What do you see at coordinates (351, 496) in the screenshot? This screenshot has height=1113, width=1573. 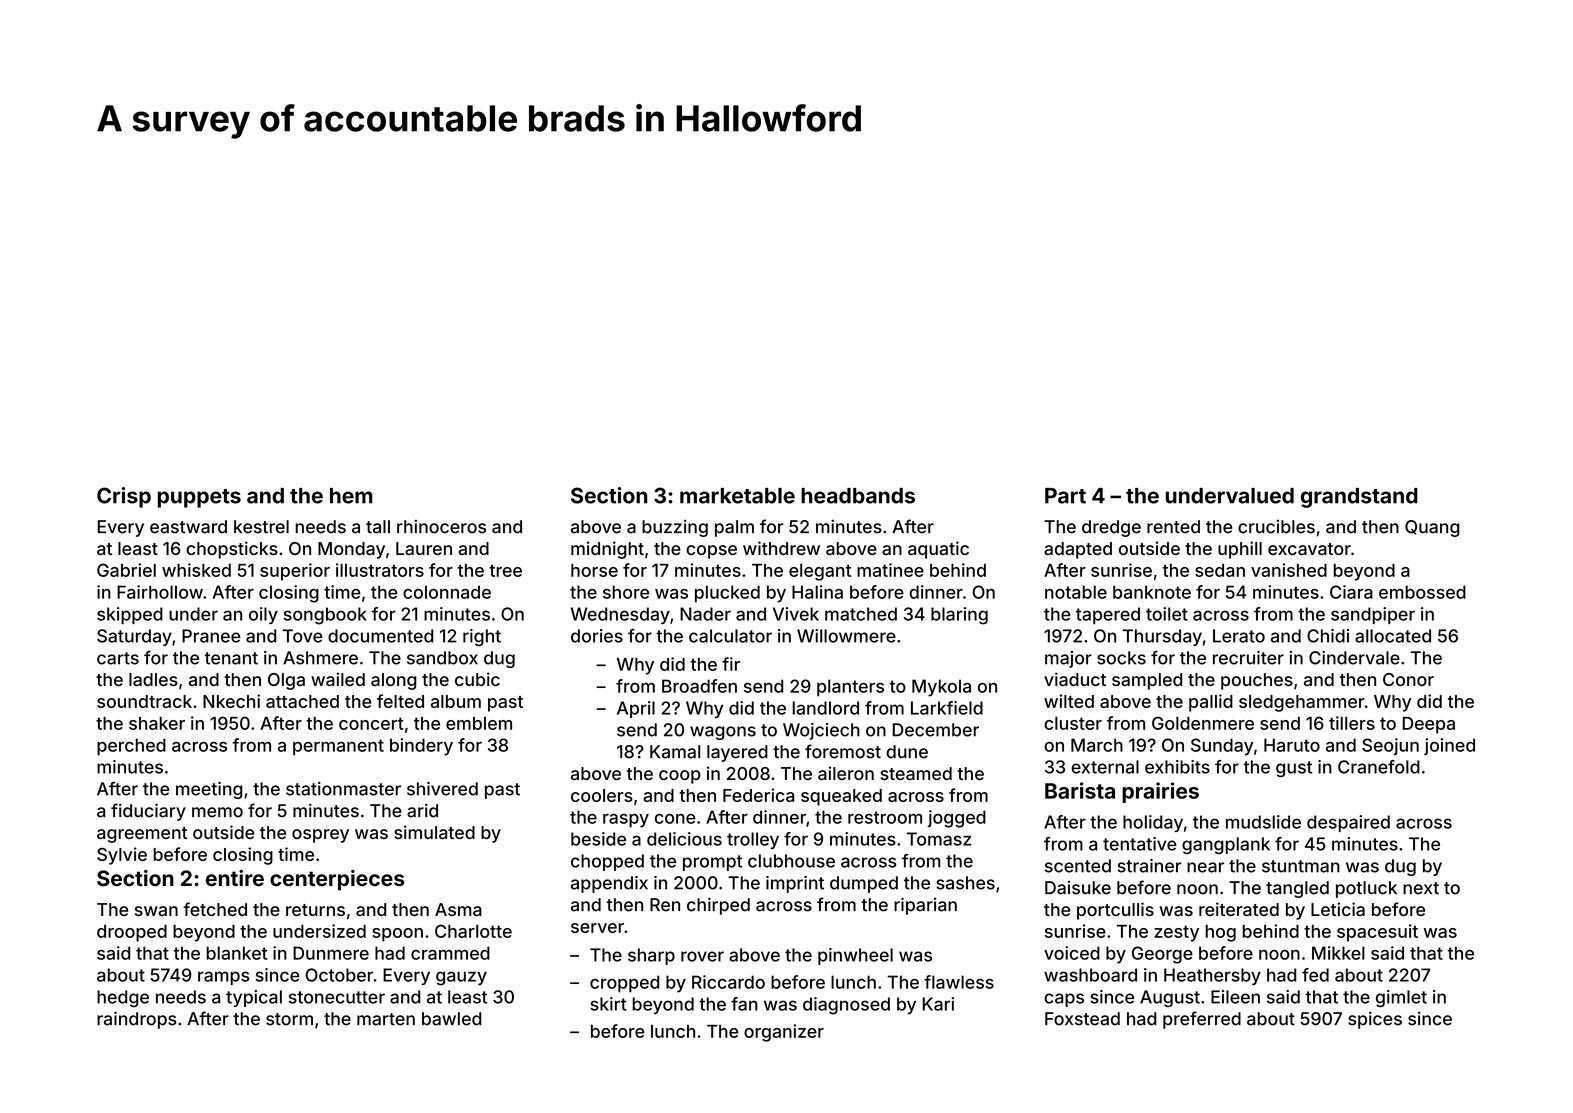 I see `hem` at bounding box center [351, 496].
